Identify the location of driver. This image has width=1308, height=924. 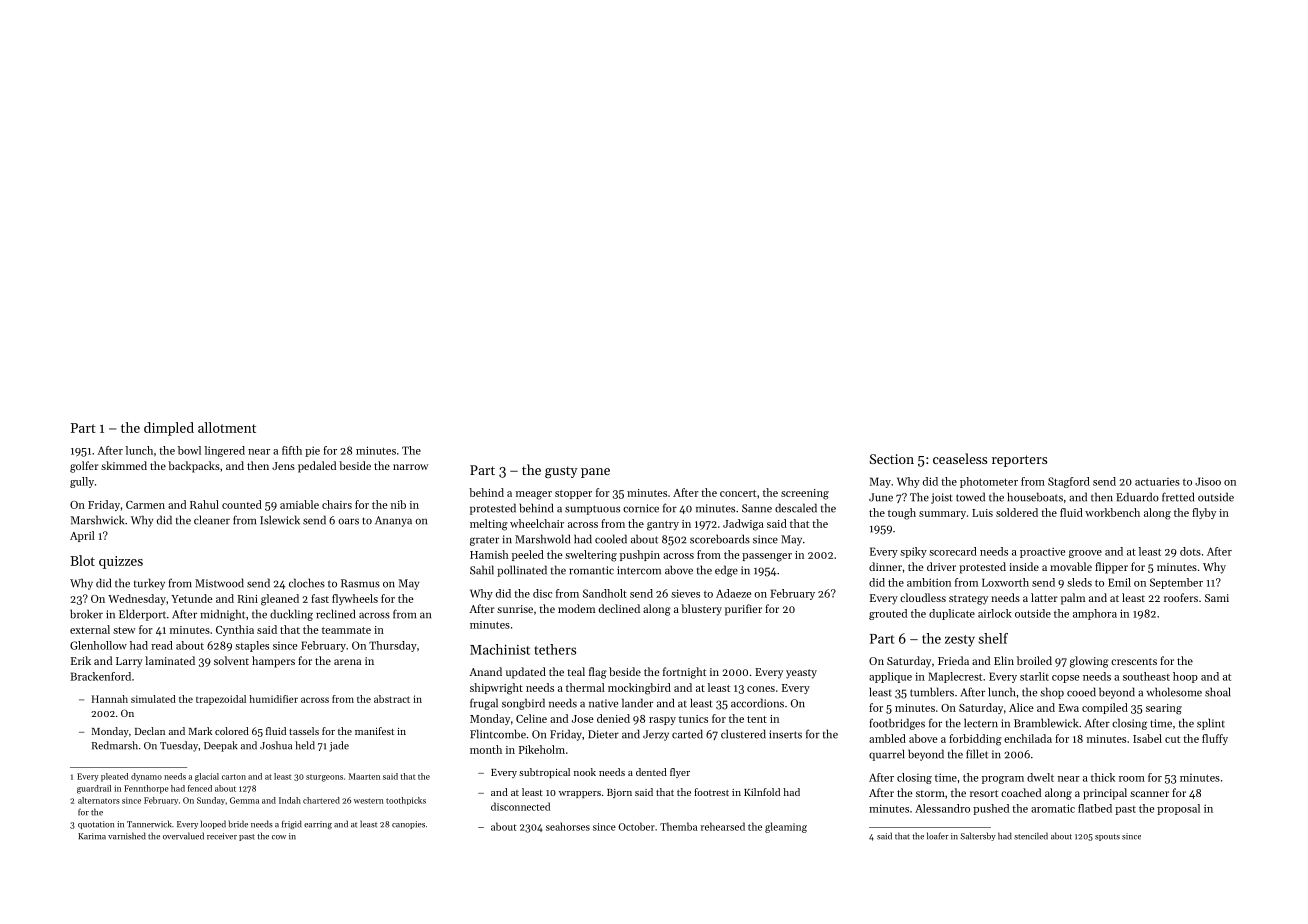
(941, 566).
